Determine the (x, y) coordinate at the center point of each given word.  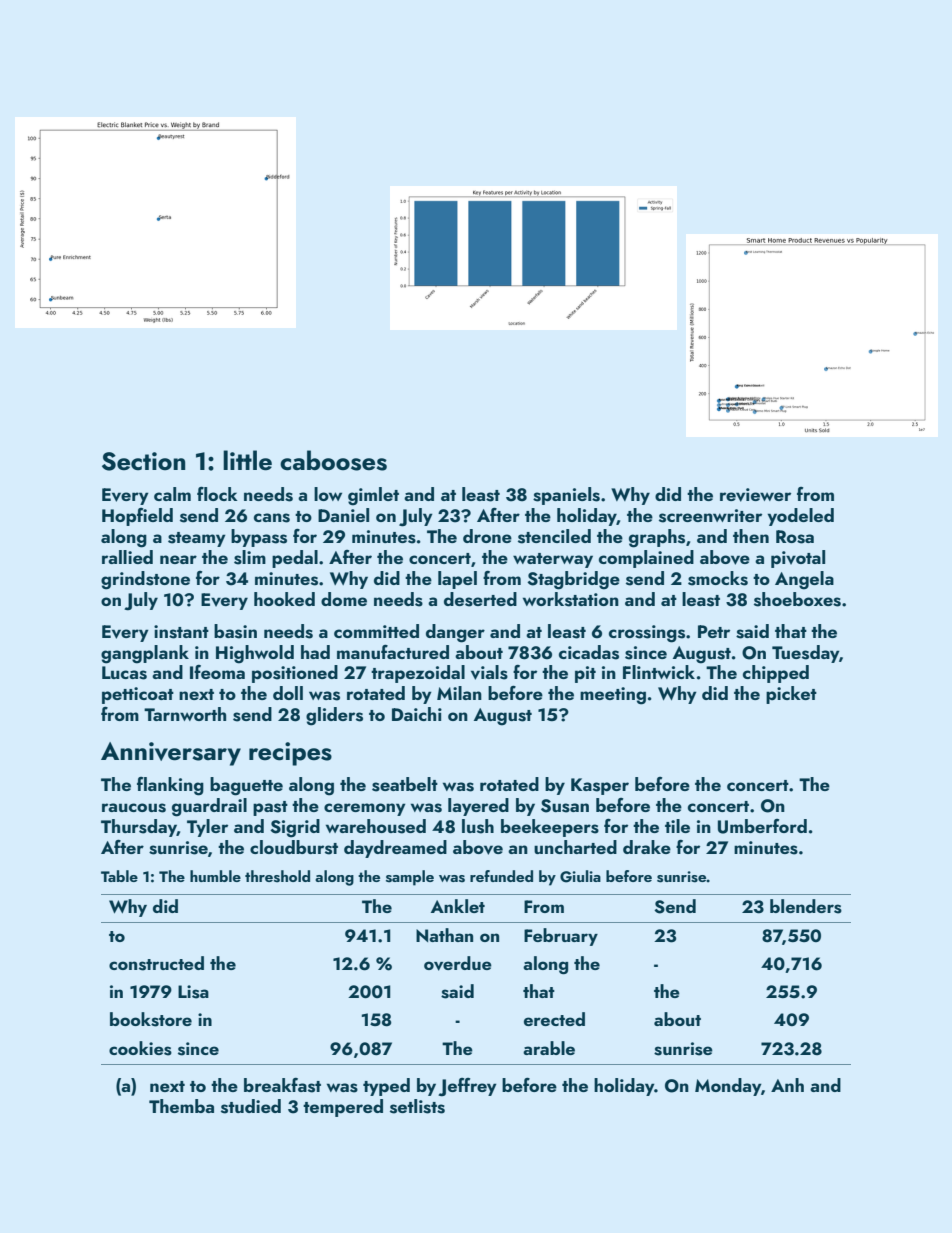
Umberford (762, 826)
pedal (295, 559)
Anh (787, 1085)
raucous (134, 808)
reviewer (755, 495)
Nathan (444, 935)
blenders (806, 906)
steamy (197, 539)
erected (554, 1019)
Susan (565, 806)
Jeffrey (467, 1087)
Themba (181, 1106)
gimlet (373, 496)
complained (646, 559)
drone (487, 536)
